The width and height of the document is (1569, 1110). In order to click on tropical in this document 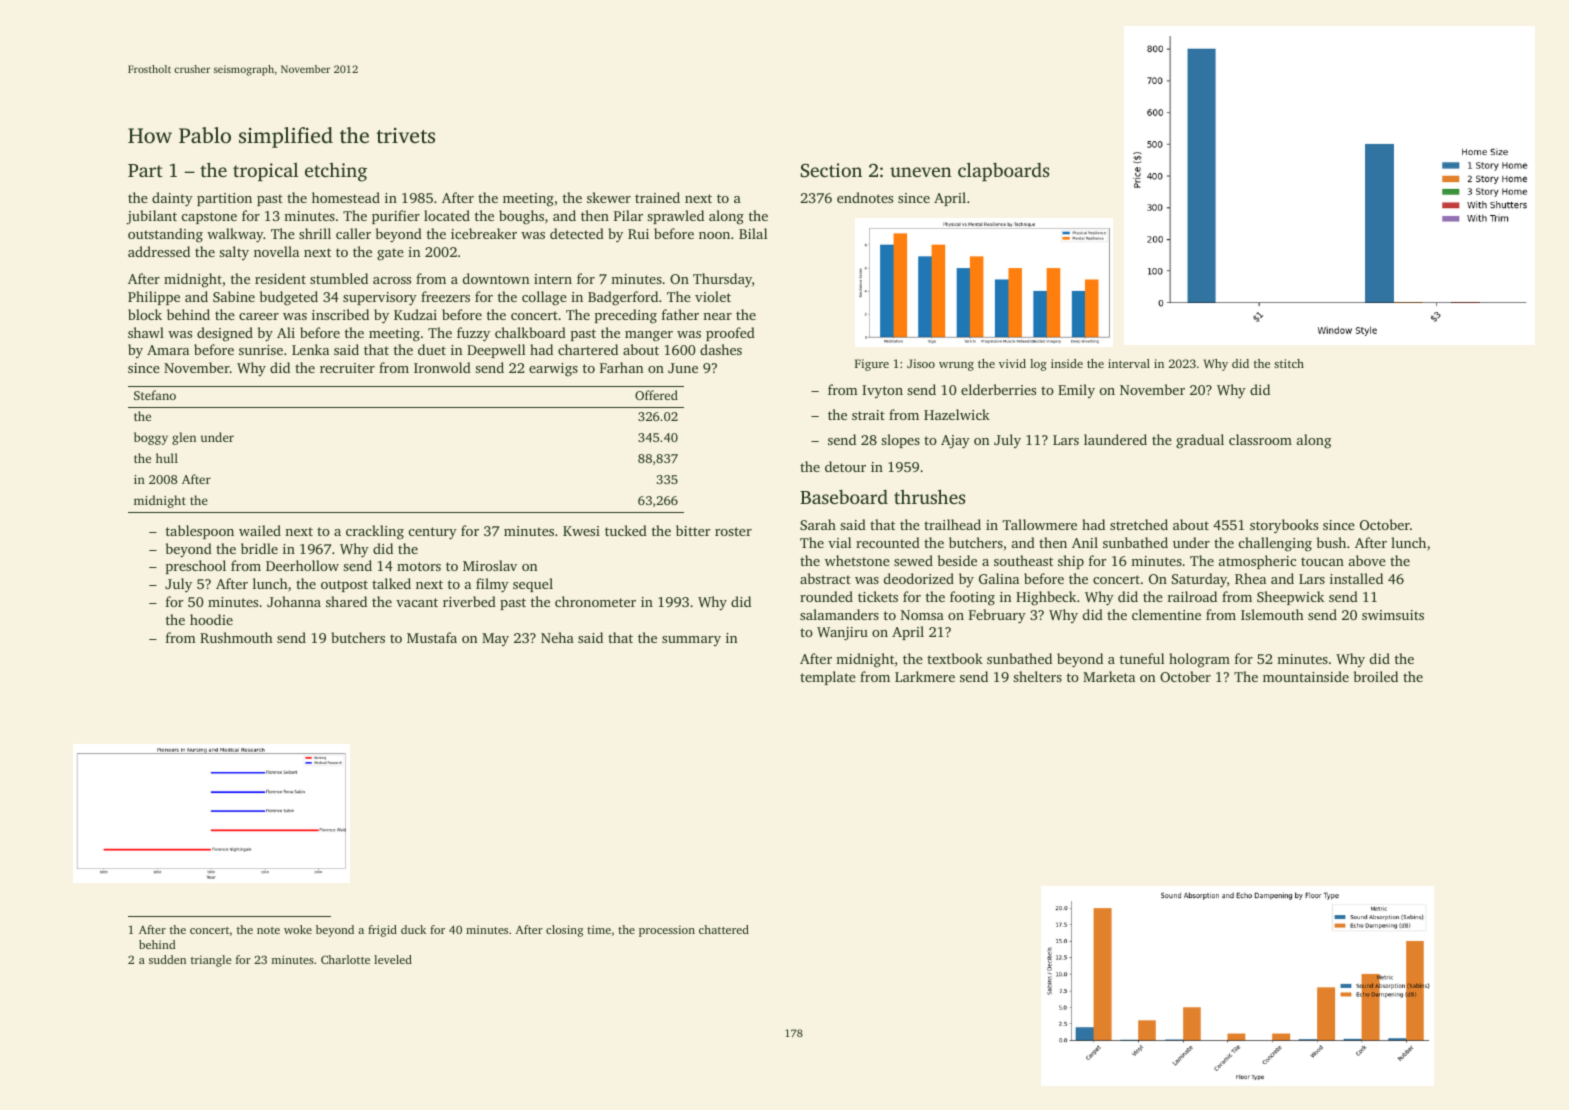, I will do `click(265, 172)`.
